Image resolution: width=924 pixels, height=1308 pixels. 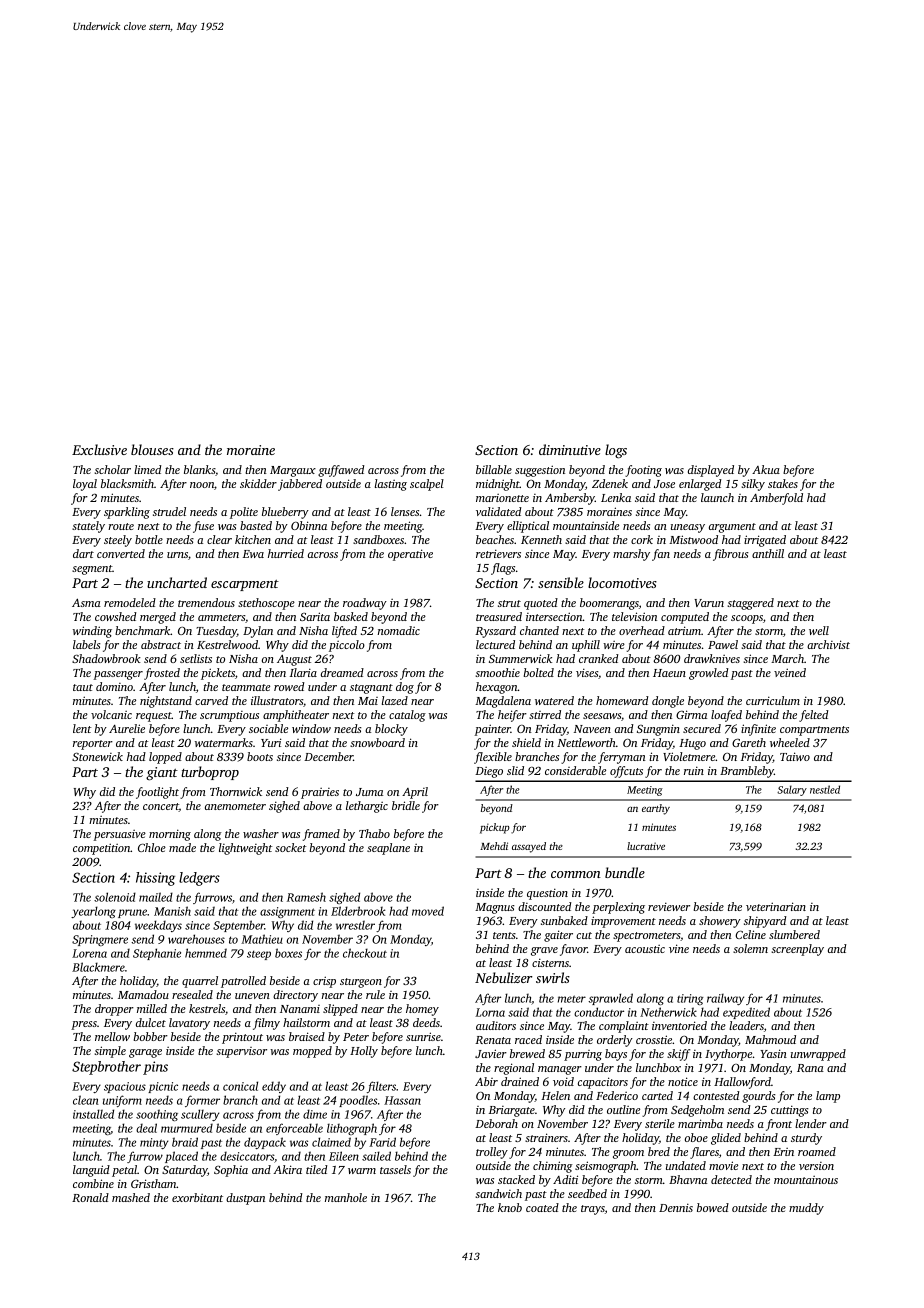 I want to click on boots, so click(x=260, y=756).
